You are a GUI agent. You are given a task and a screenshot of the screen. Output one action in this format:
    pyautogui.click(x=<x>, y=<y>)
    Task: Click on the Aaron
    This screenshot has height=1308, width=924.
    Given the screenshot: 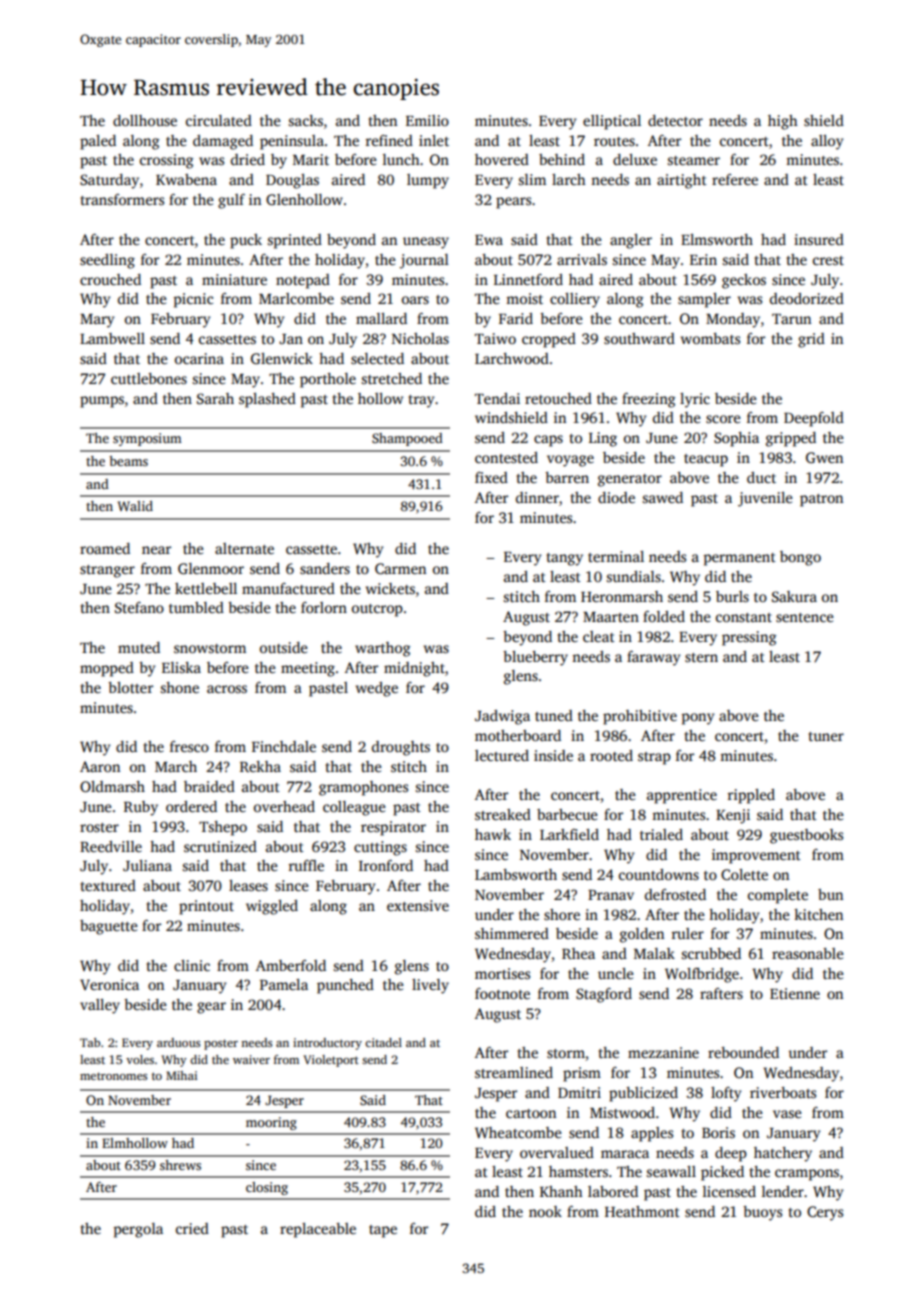 What is the action you would take?
    pyautogui.click(x=100, y=766)
